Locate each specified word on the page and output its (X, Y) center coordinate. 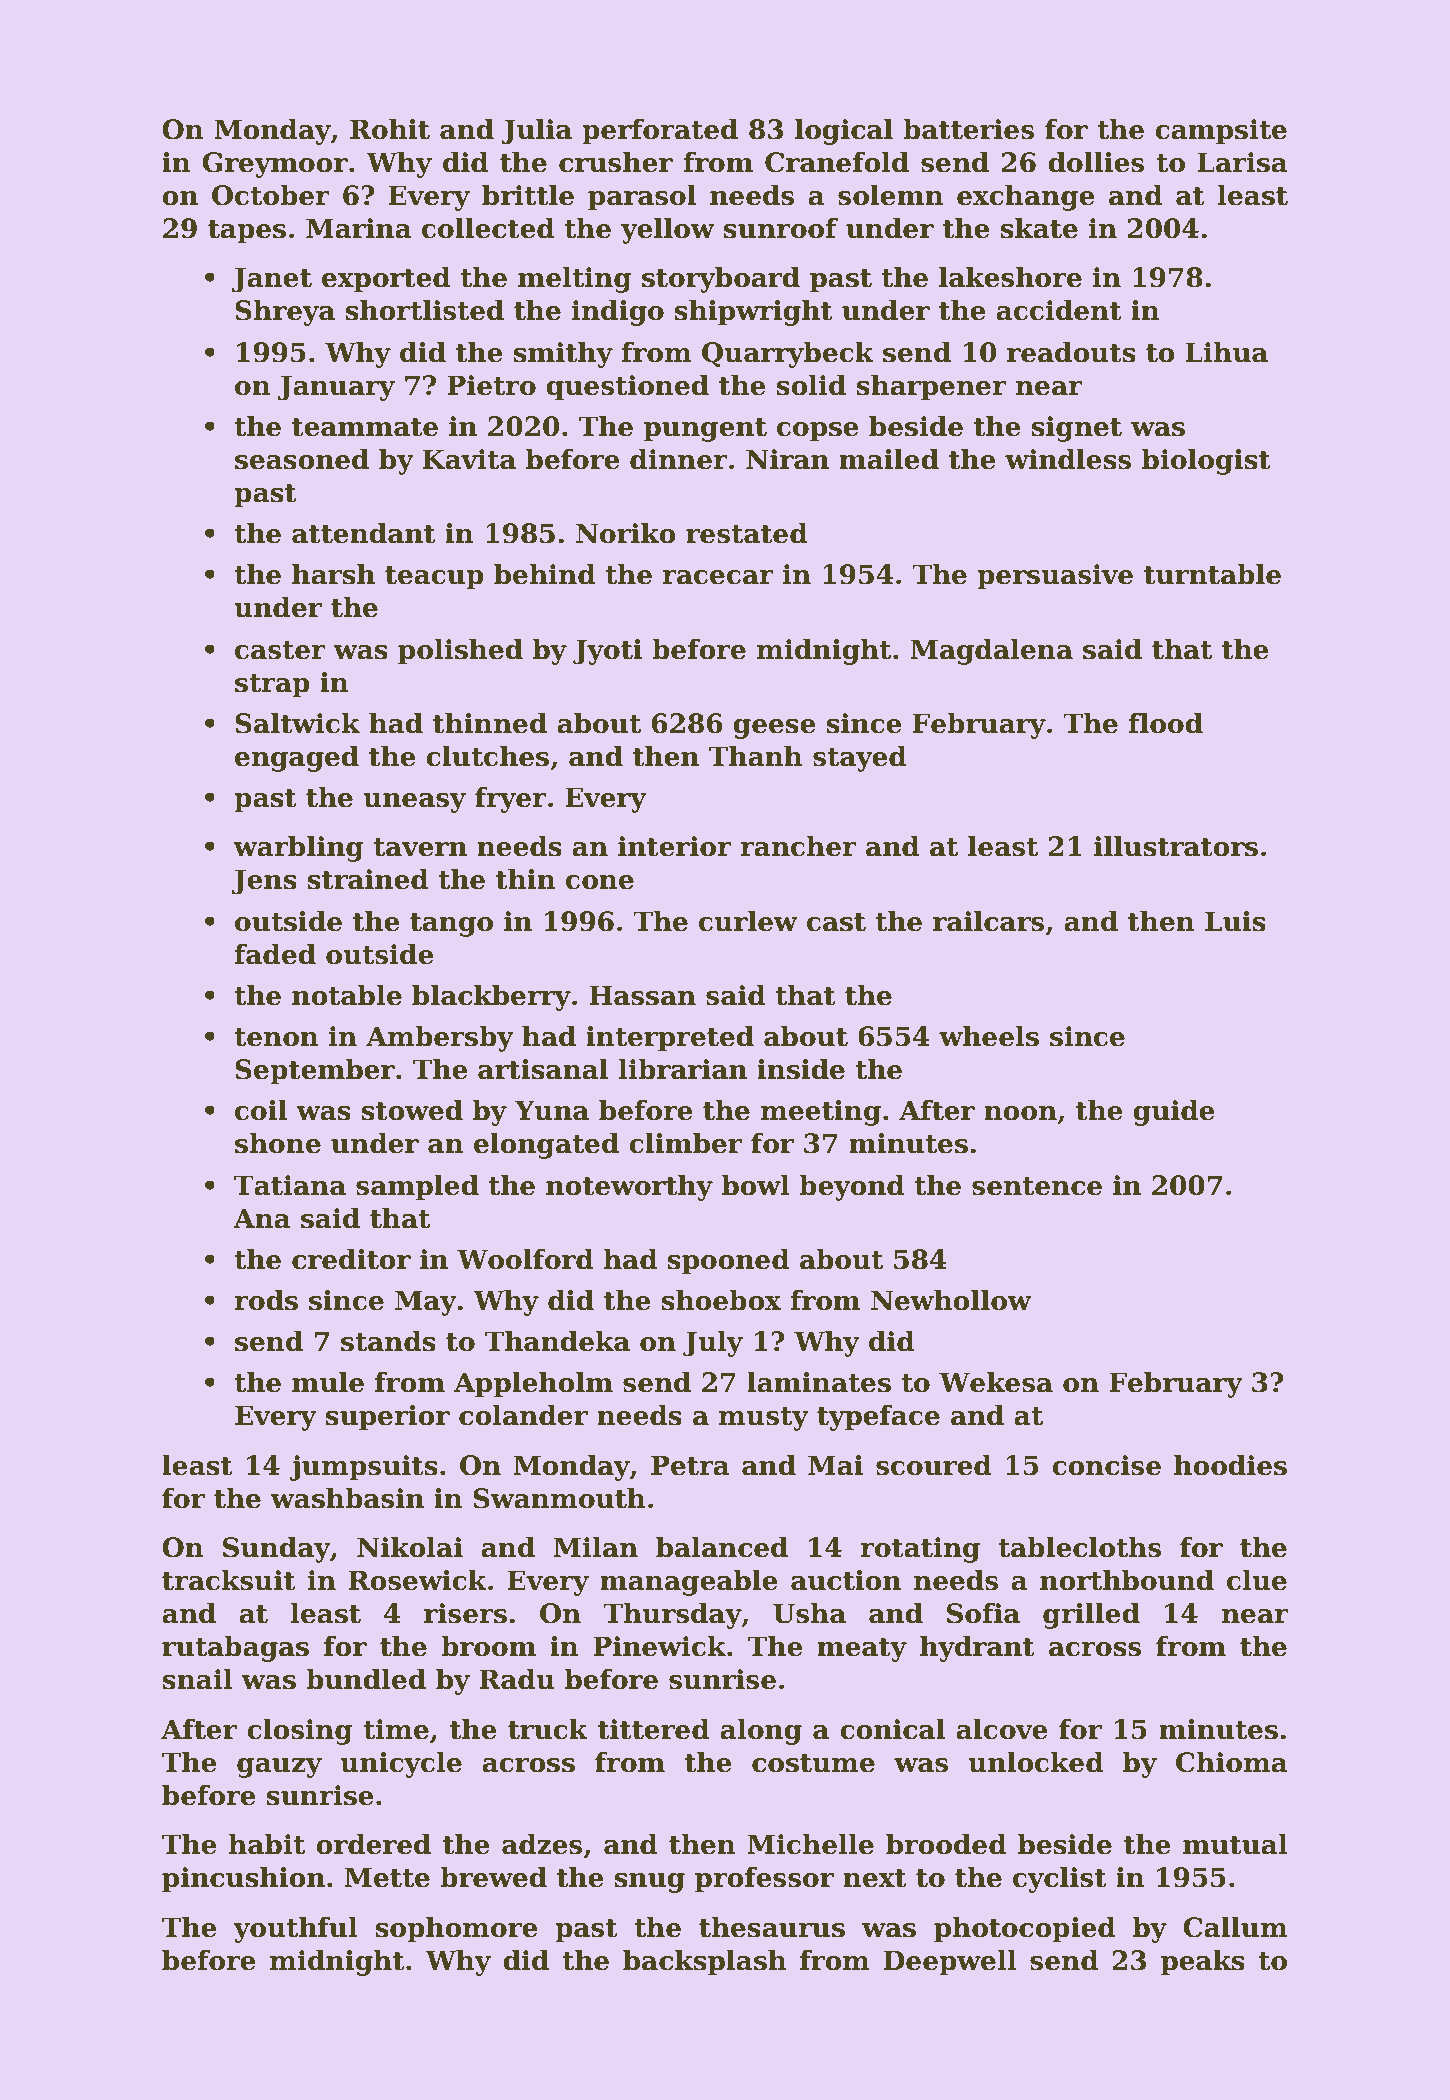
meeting (821, 1113)
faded (275, 954)
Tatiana (290, 1185)
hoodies (1230, 1465)
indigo (618, 313)
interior (675, 846)
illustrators (1176, 846)
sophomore (456, 1930)
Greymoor (275, 165)
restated (747, 533)
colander (523, 1415)
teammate (365, 427)
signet (1076, 429)
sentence (1037, 1186)
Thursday (672, 1616)
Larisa (1242, 162)
